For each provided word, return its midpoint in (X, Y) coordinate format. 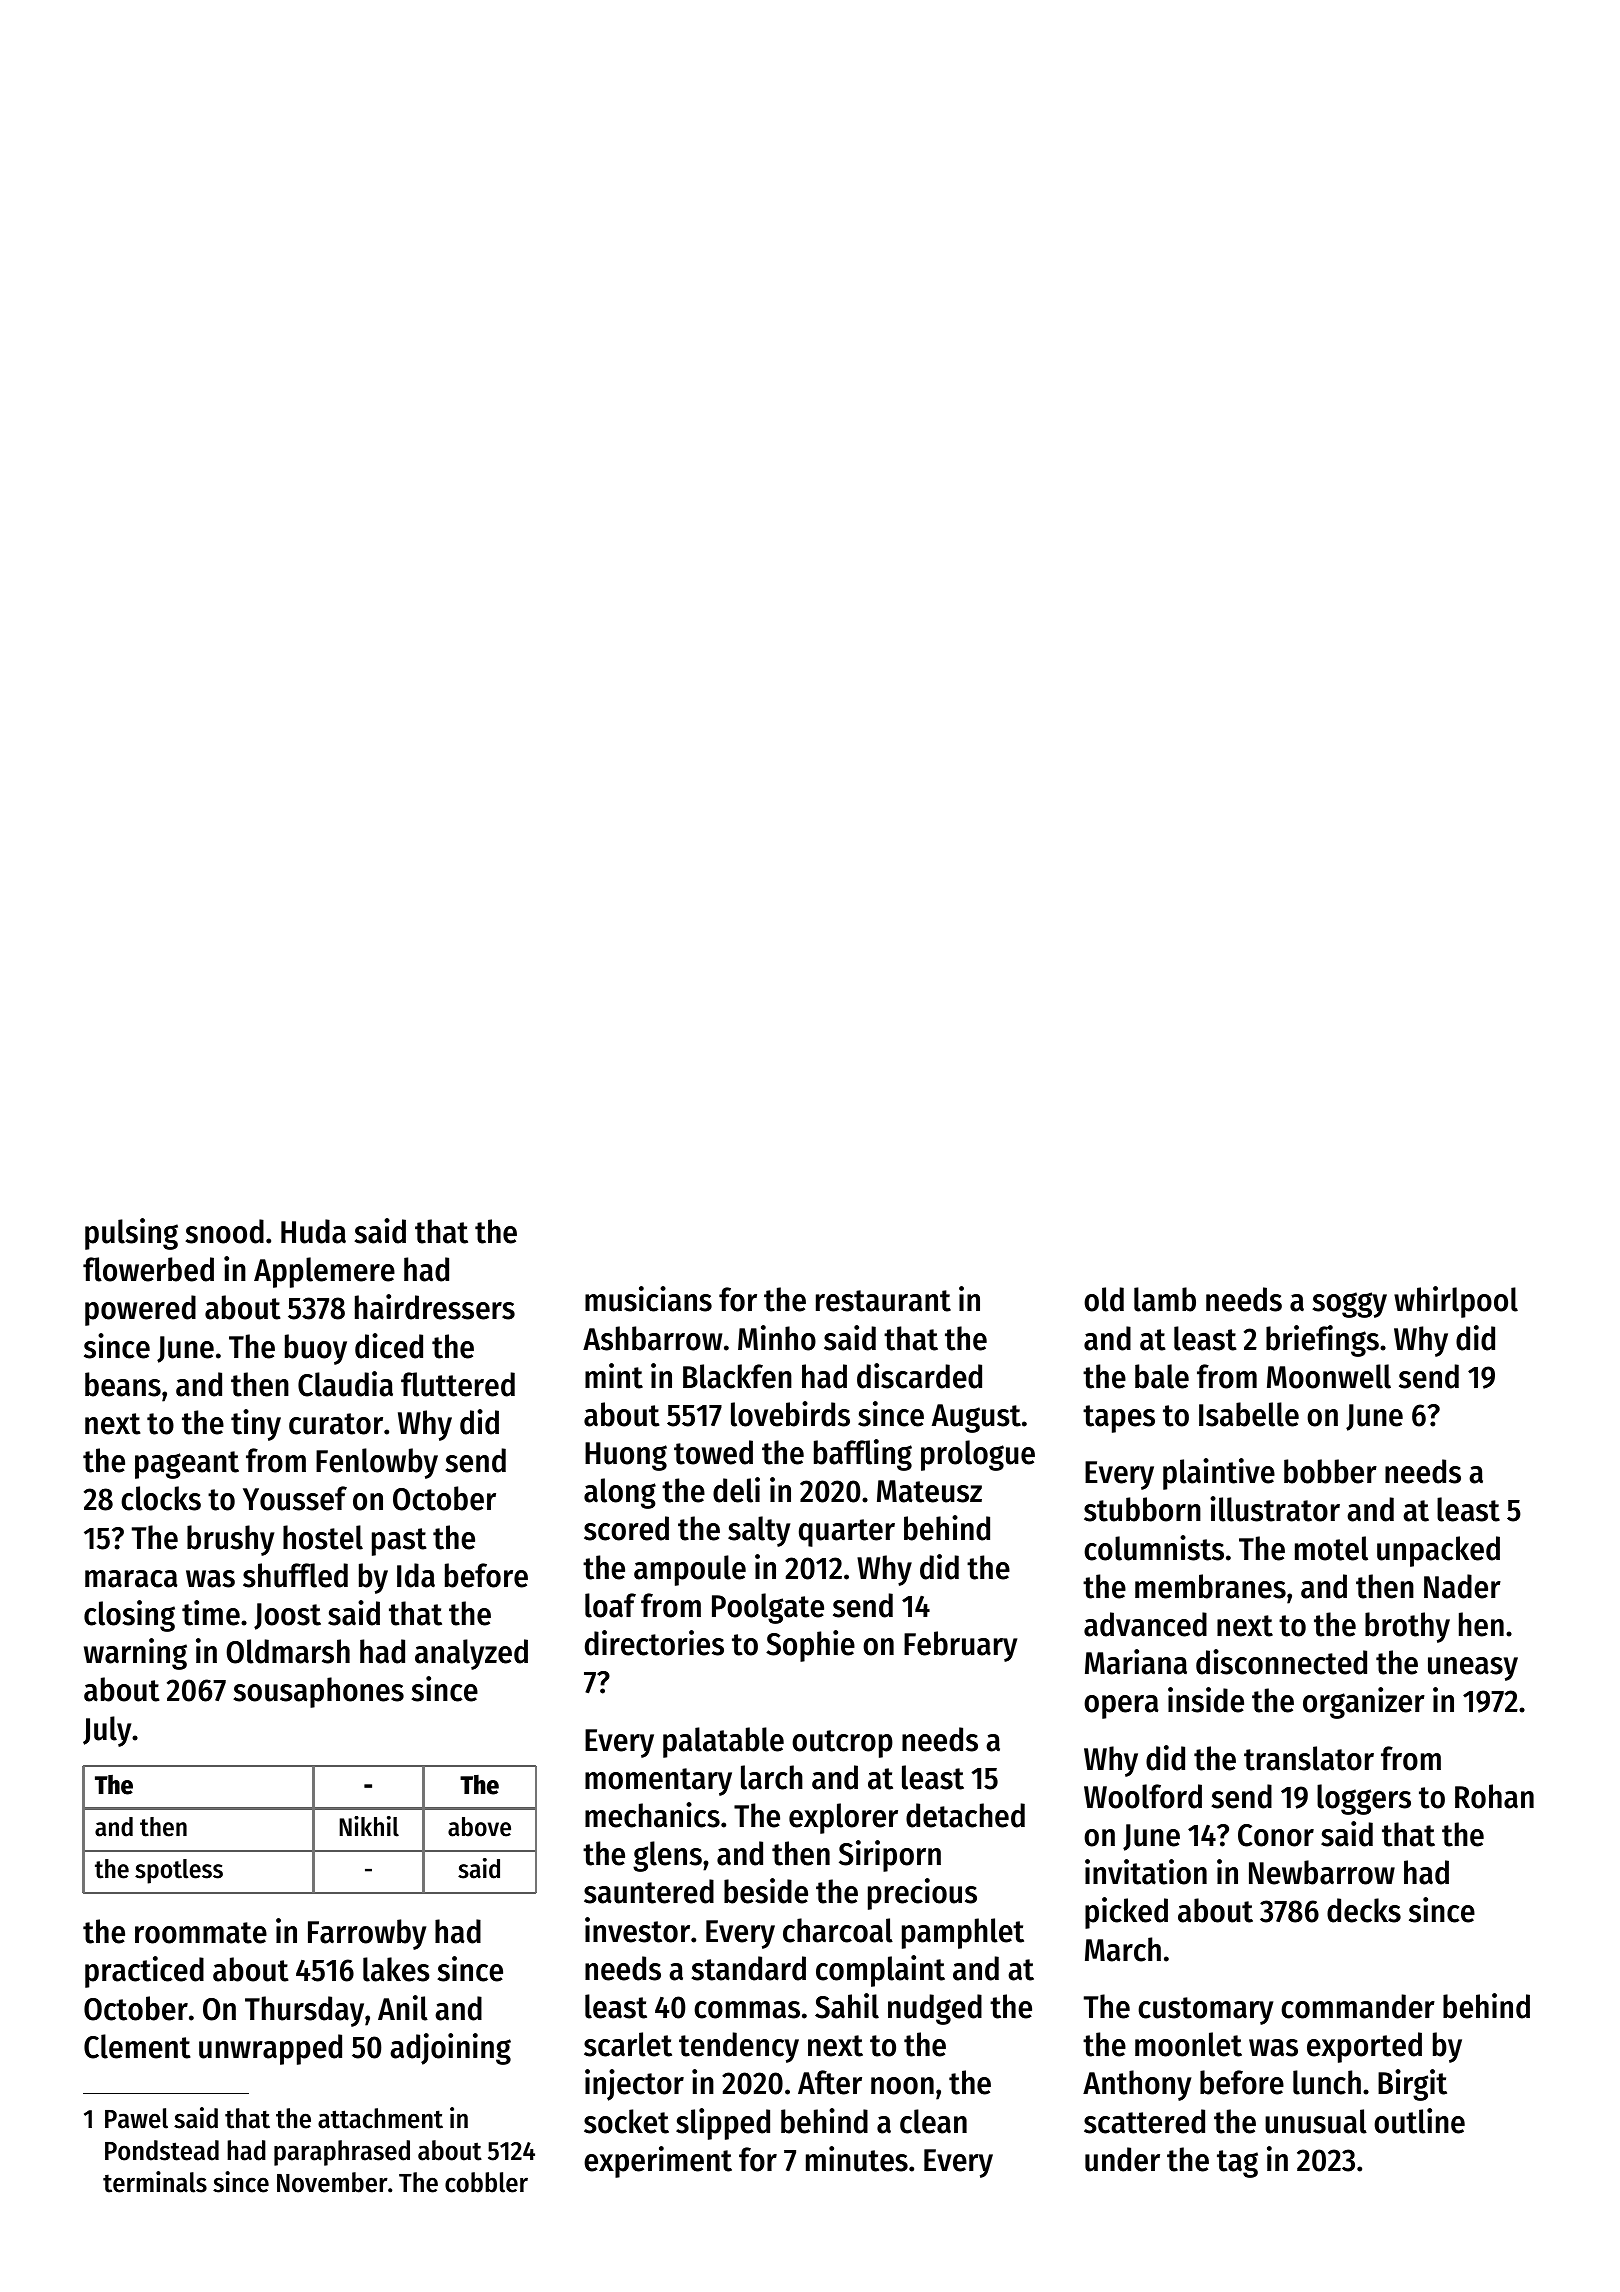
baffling (863, 1455)
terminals (155, 2182)
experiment (658, 2162)
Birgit (1412, 2085)
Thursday (304, 2011)
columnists (1154, 1548)
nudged (935, 2009)
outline (1419, 2121)
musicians (648, 1299)
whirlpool (1456, 1302)
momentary (658, 1782)
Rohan (1494, 1796)
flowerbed (148, 1269)
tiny (256, 1425)
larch (772, 1777)
